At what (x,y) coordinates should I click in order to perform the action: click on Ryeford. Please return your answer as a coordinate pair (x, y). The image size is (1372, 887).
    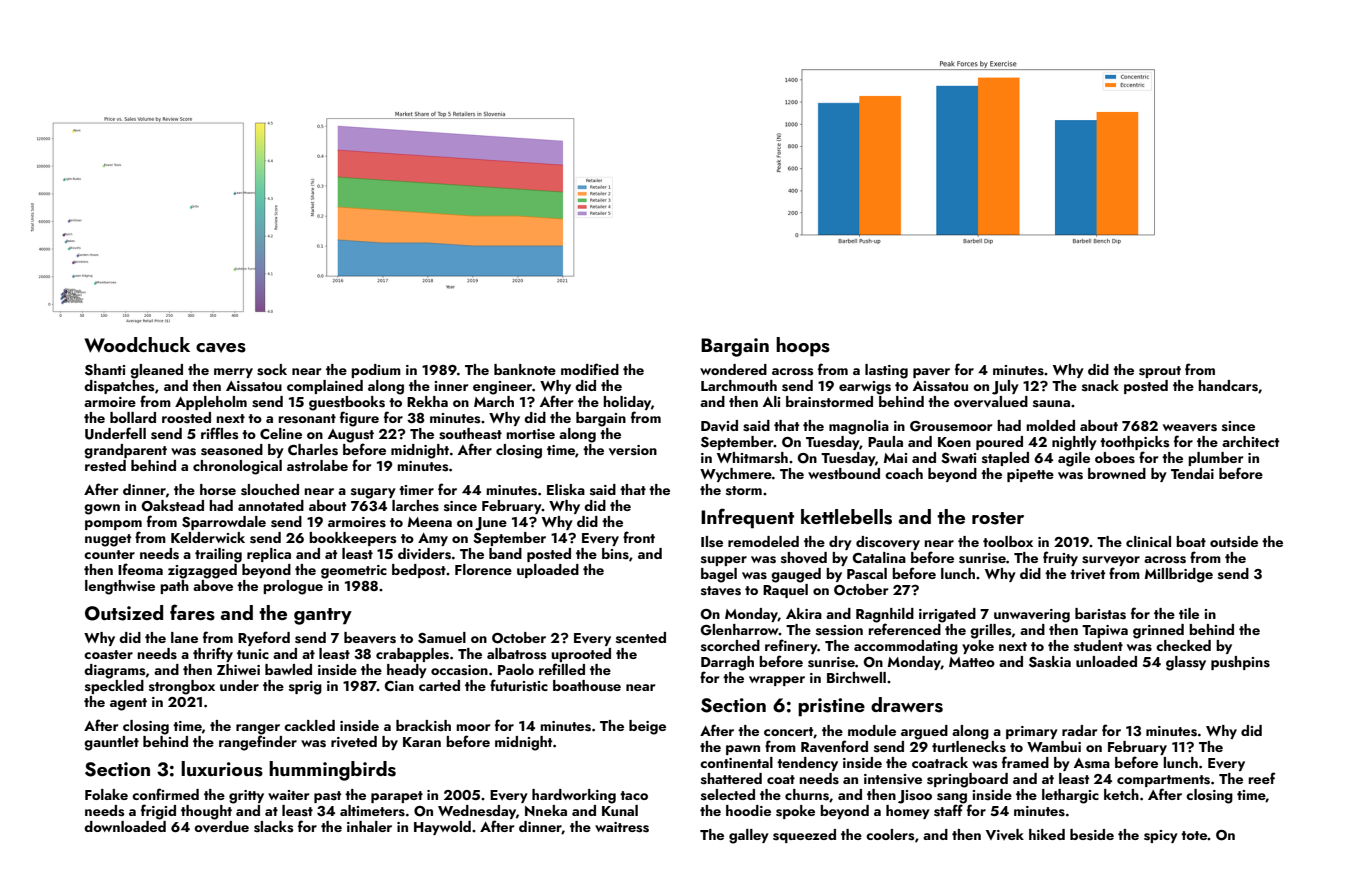
    Looking at the image, I should click on (264, 638).
